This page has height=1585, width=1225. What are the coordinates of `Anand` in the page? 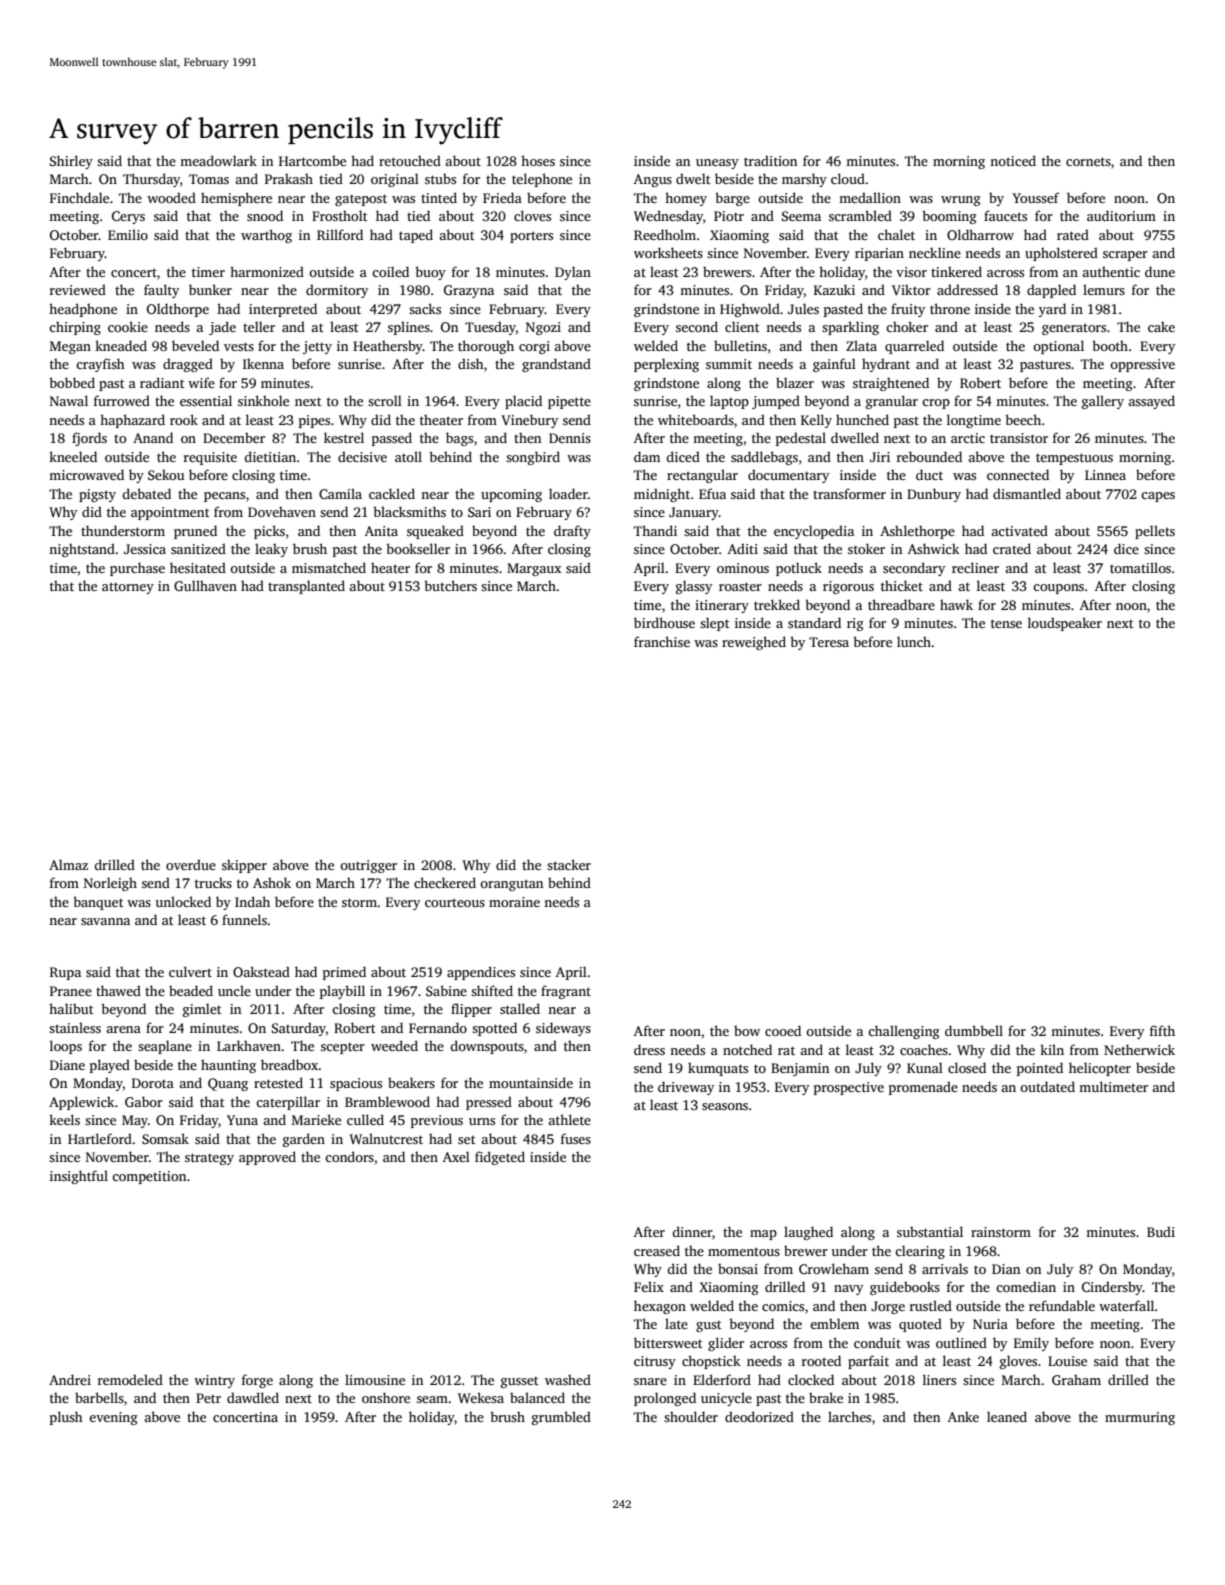 It's located at (153, 437).
